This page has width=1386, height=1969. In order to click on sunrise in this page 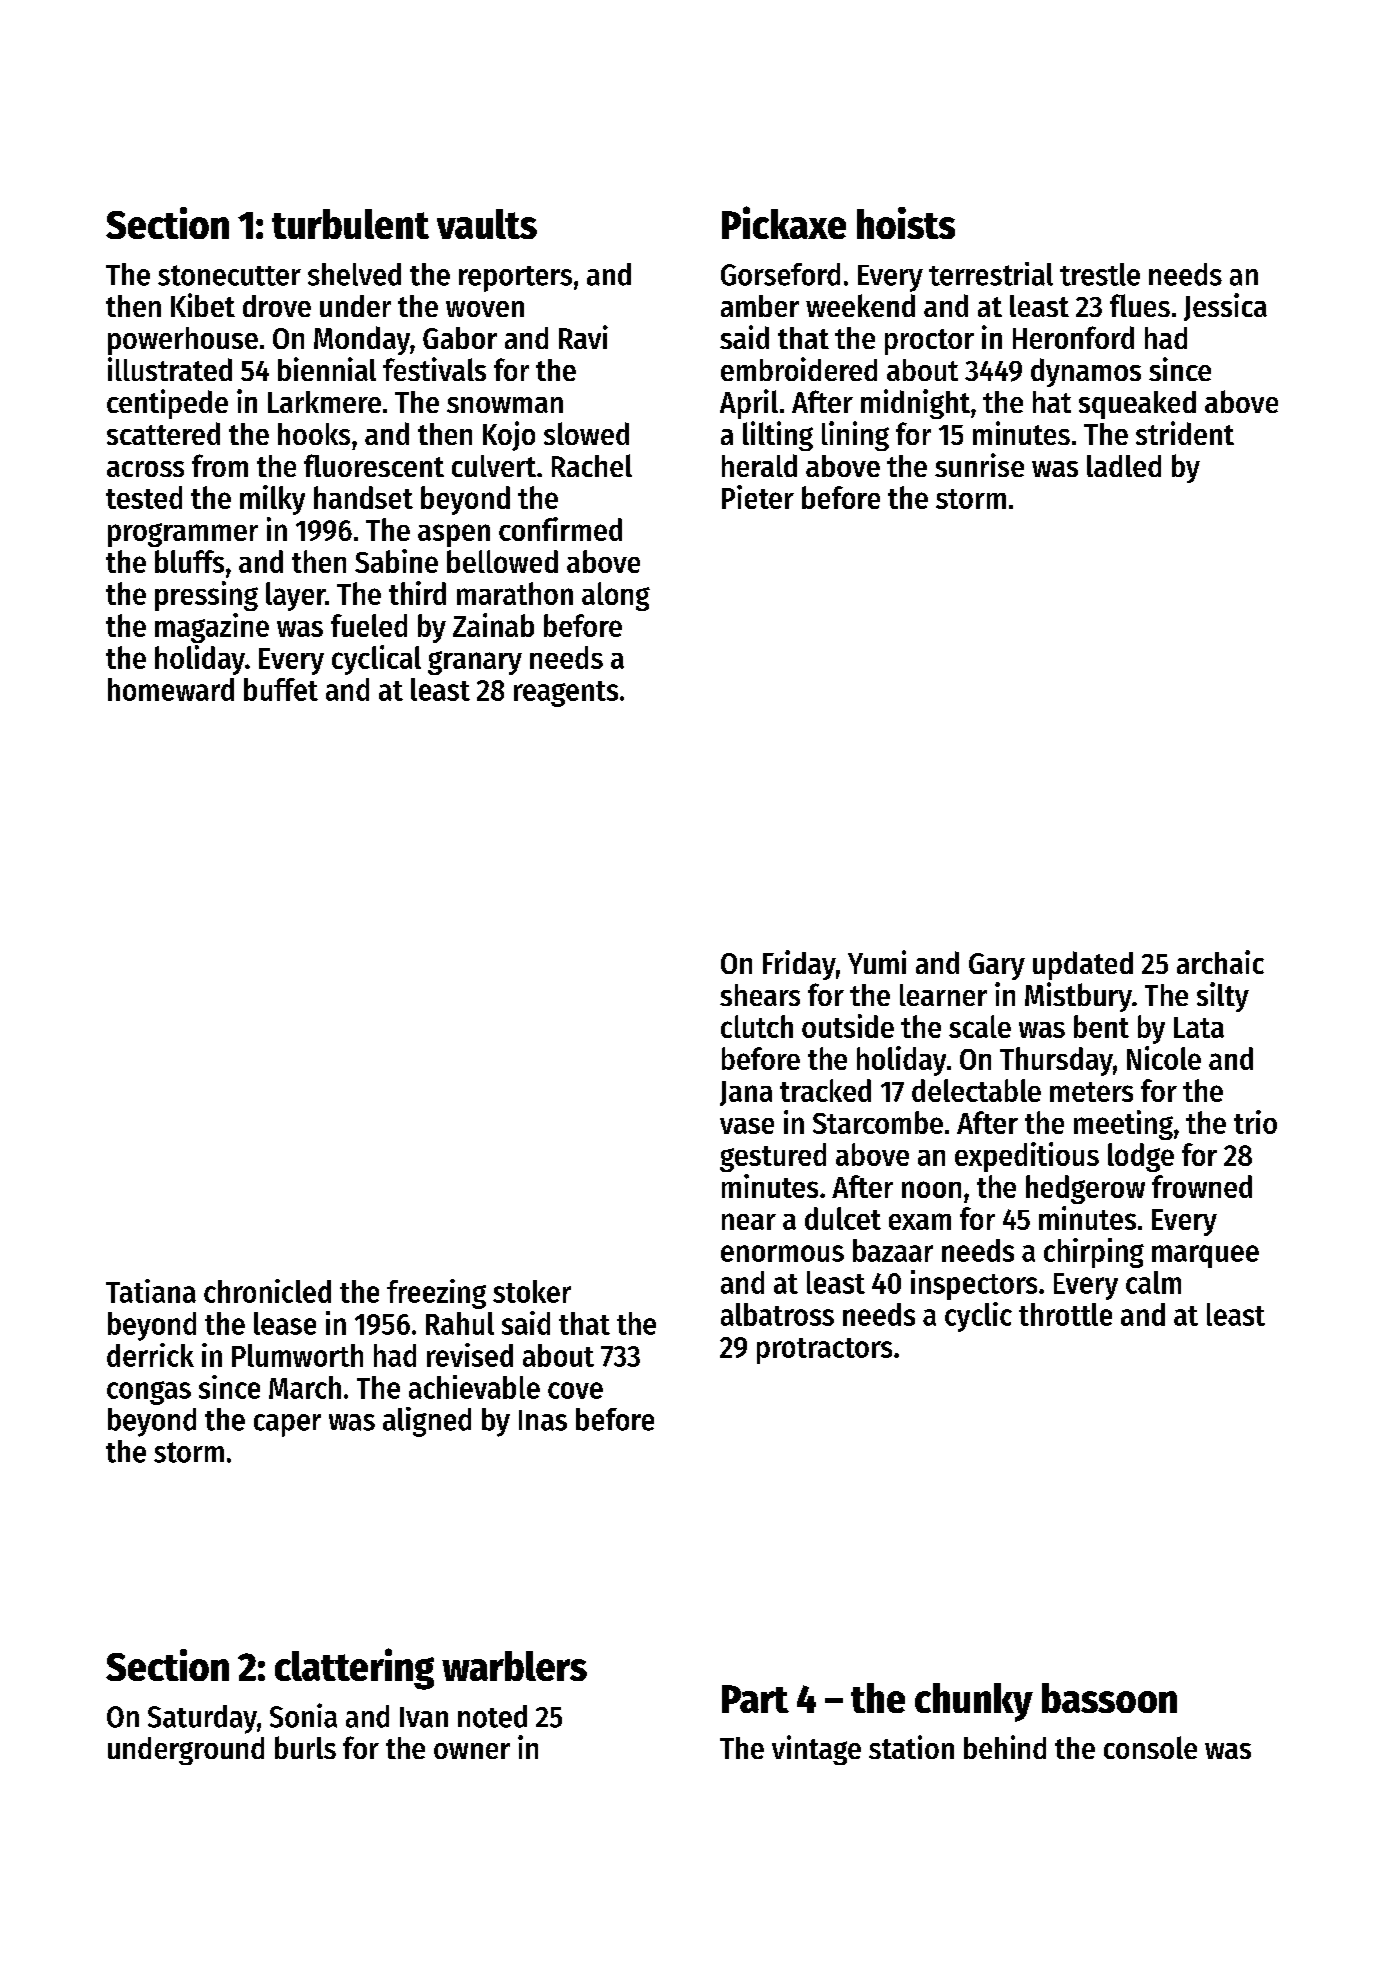, I will do `click(979, 465)`.
